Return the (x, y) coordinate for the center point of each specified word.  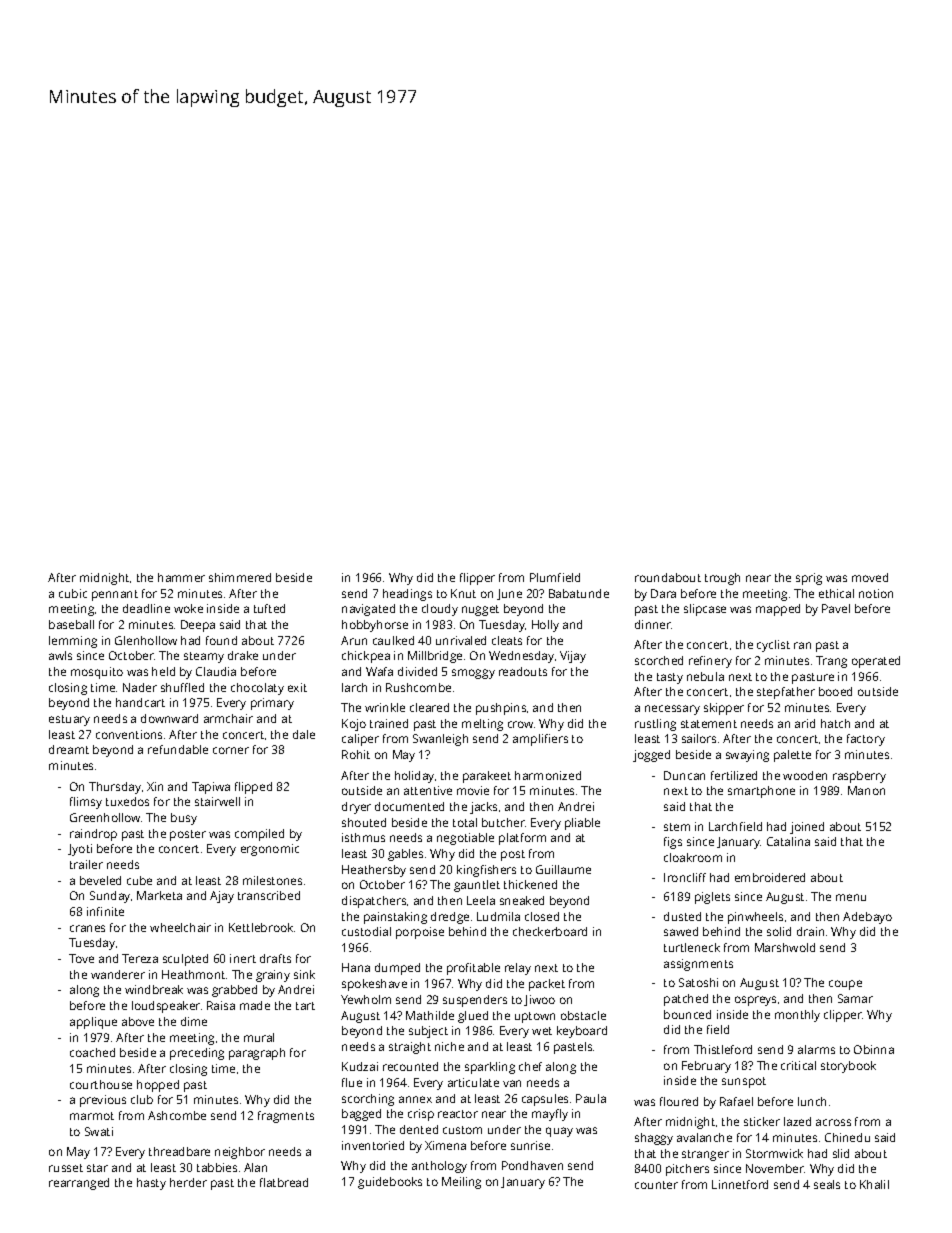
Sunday (110, 897)
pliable (582, 824)
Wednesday (521, 657)
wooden (805, 775)
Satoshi (698, 982)
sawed (681, 931)
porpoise (420, 933)
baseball (71, 624)
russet (66, 1168)
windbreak (154, 989)
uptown (535, 1017)
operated (876, 662)
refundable (178, 749)
